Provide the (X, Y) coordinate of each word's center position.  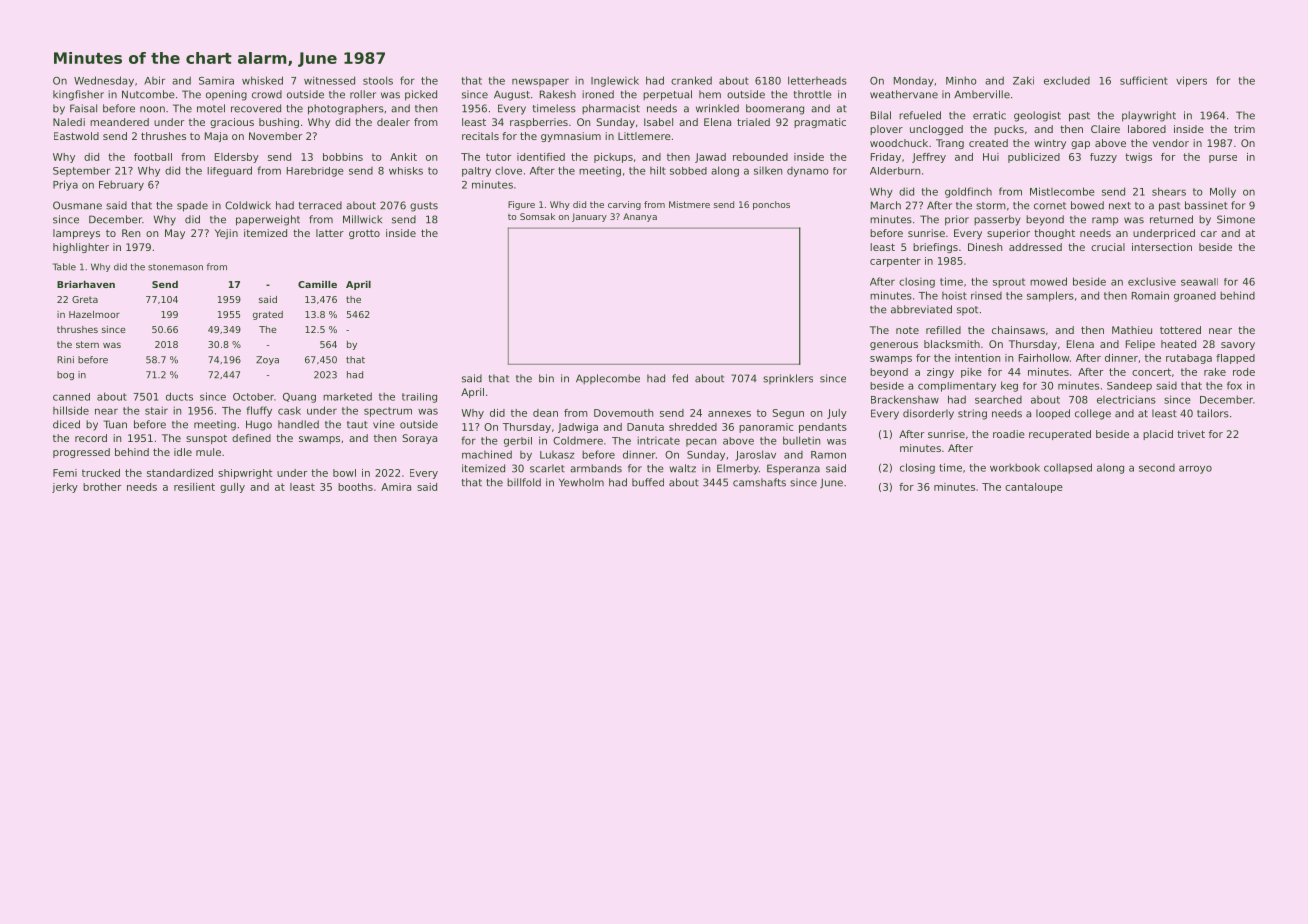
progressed (81, 453)
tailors (1213, 413)
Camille (317, 284)
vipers (1191, 81)
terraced (320, 205)
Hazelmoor (94, 314)
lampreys (76, 234)
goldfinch (968, 192)
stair (156, 410)
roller (363, 94)
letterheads (817, 80)
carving (624, 205)
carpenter (895, 262)
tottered (1180, 330)
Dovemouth (623, 413)
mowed (1048, 281)
